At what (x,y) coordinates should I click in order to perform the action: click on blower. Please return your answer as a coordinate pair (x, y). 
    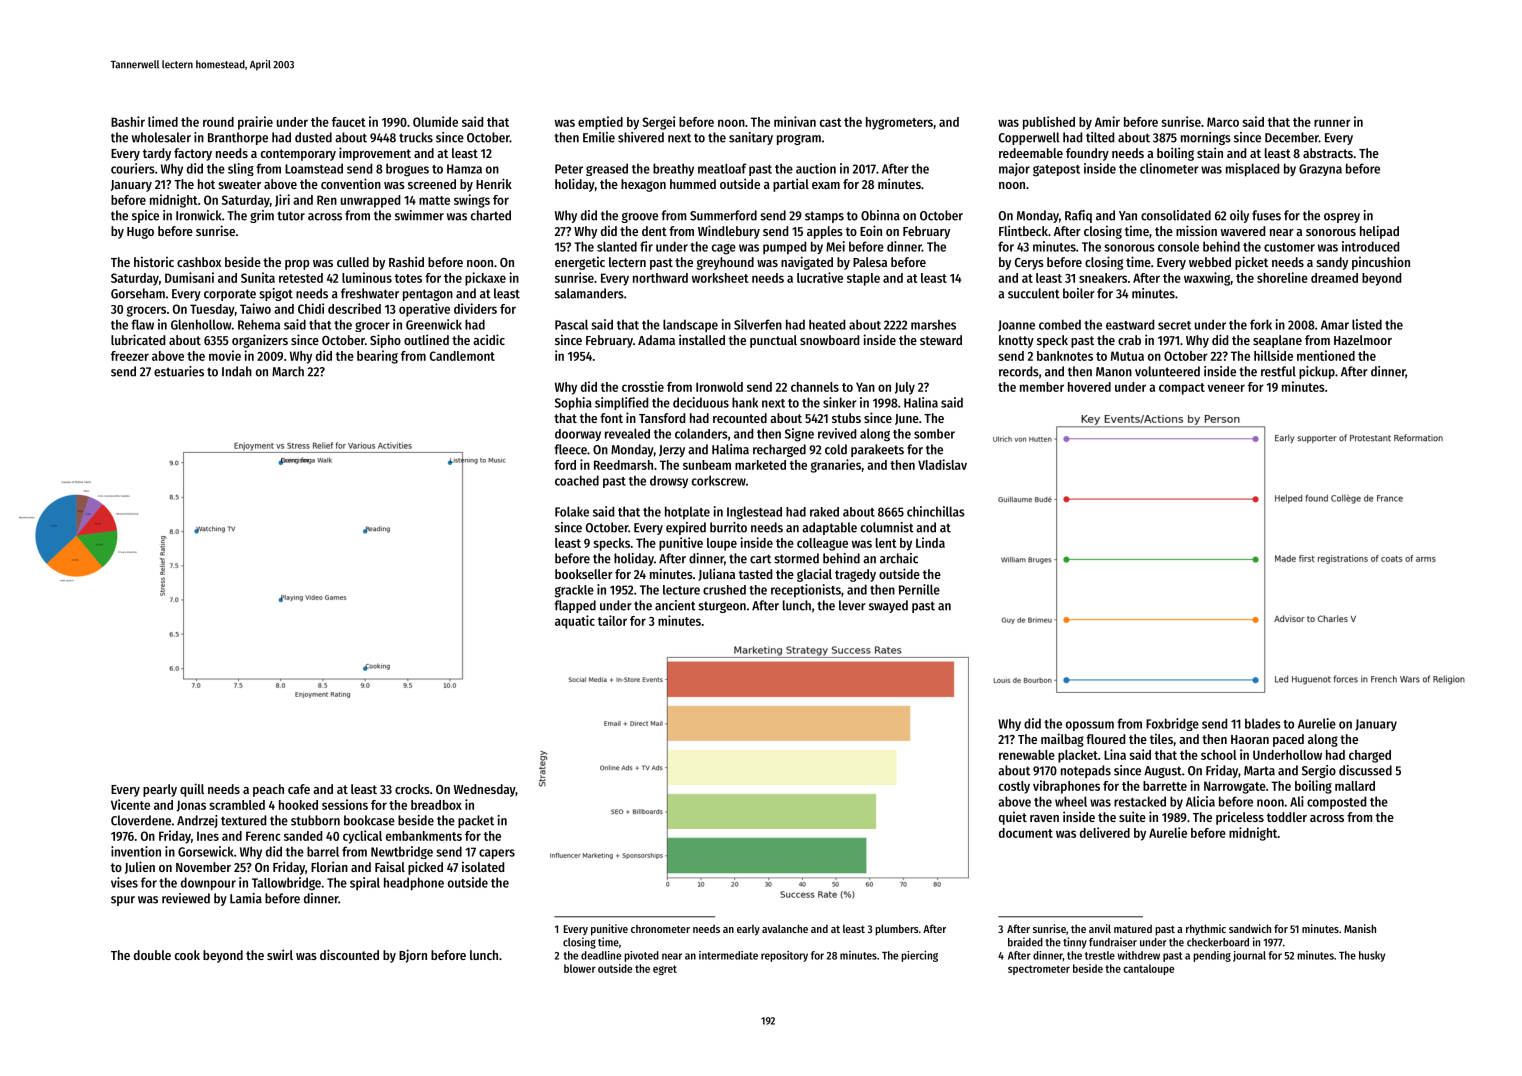
    Looking at the image, I should click on (580, 968).
